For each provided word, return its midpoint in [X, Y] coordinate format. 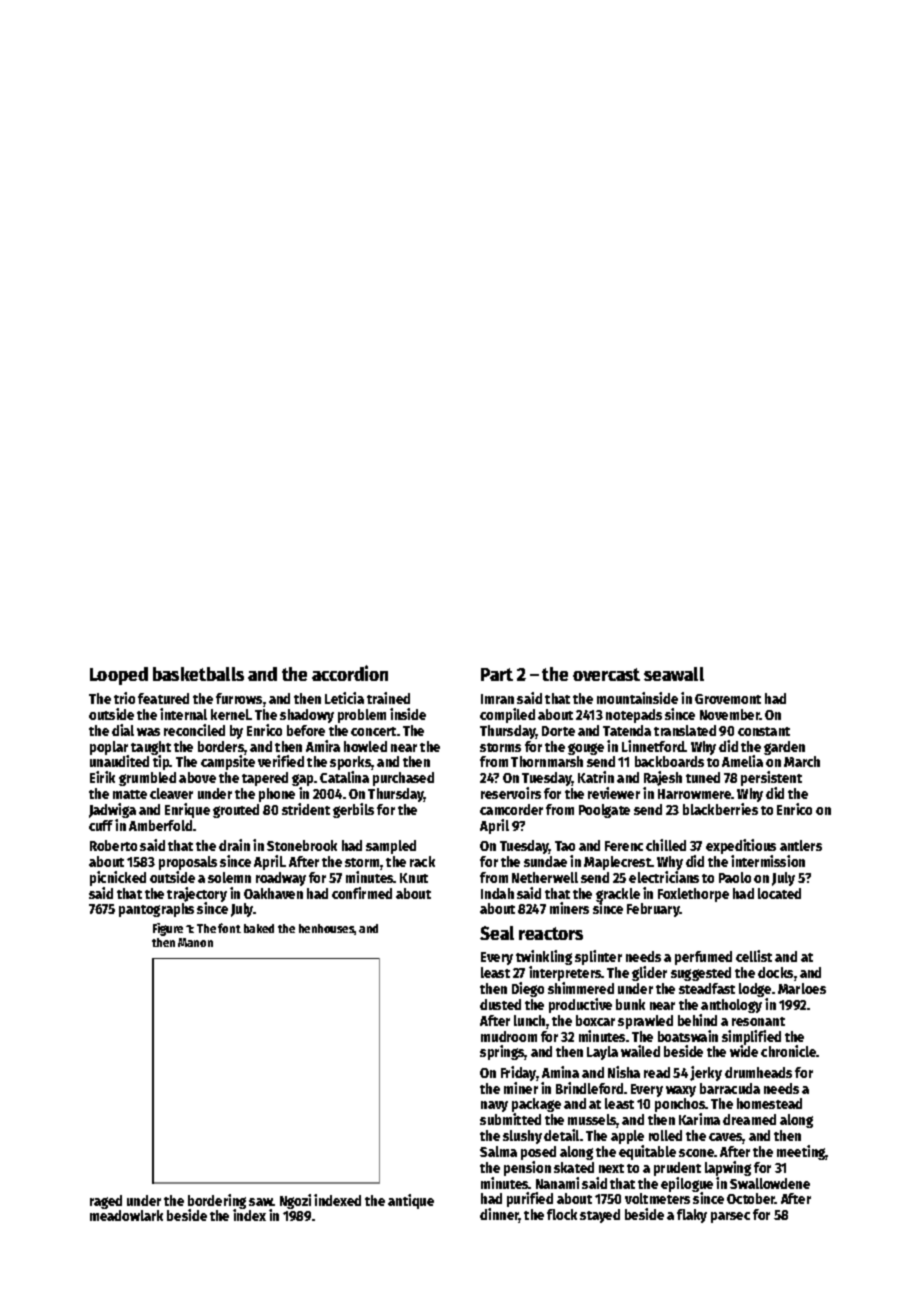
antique [411, 1201]
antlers [801, 845]
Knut [414, 878]
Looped [119, 676]
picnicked [118, 878]
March [802, 761]
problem [362, 716]
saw [261, 1202]
